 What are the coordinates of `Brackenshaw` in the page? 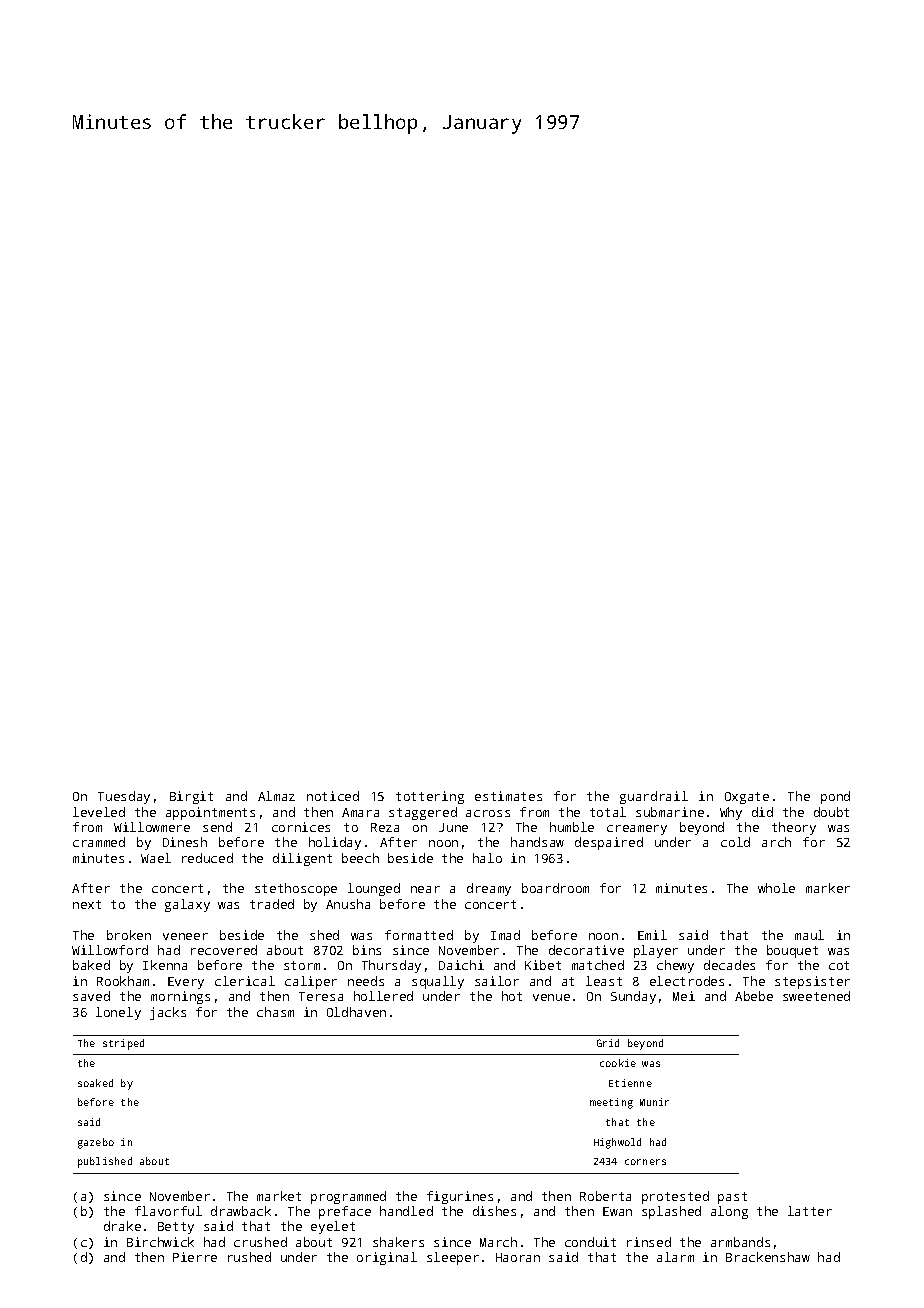 It's located at (768, 1257).
